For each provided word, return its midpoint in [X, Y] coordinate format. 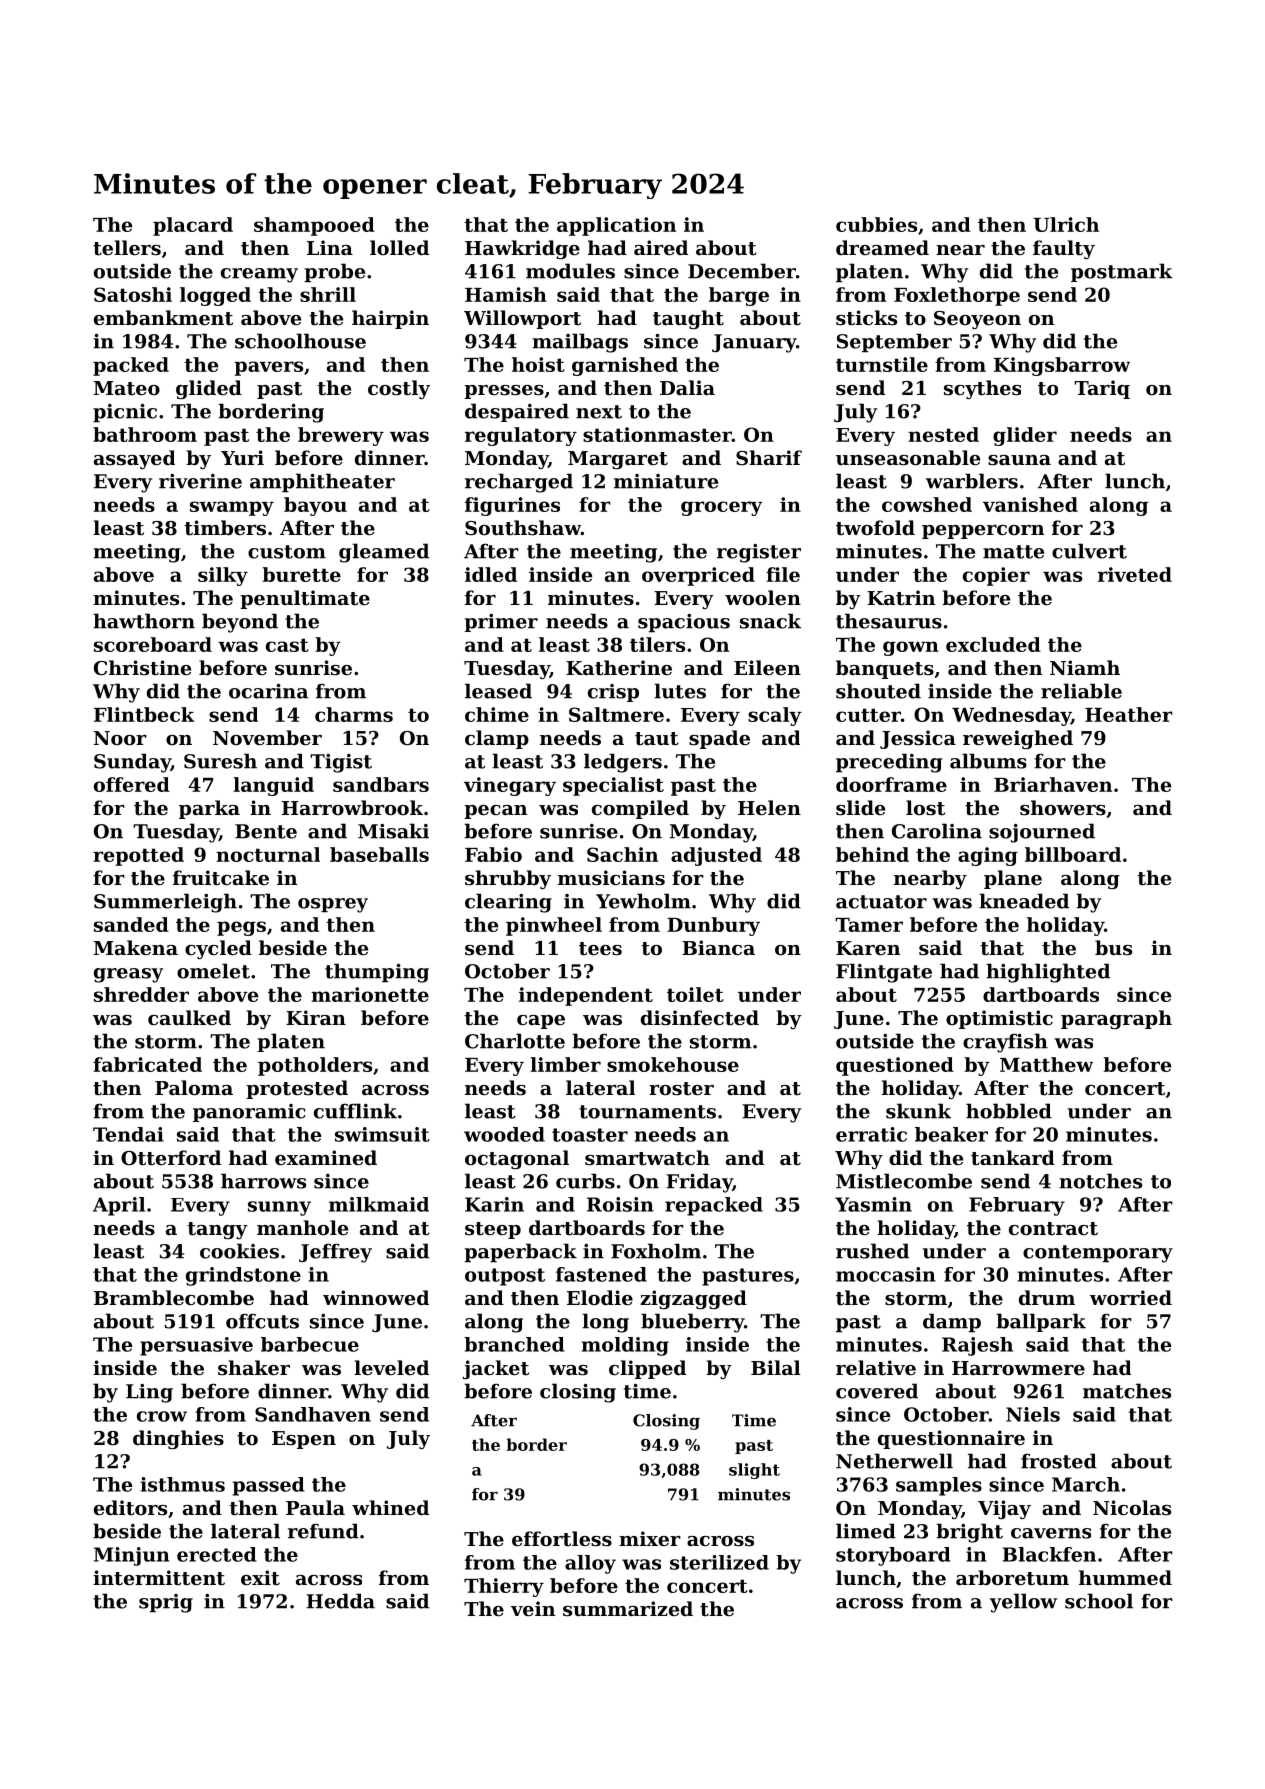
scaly [775, 716]
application [616, 226]
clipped [647, 1369]
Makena [136, 947]
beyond [240, 623]
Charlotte [515, 1041]
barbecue [310, 1344]
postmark [1122, 272]
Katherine [619, 667]
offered [132, 784]
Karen [868, 948]
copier [996, 576]
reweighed [1018, 739]
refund [323, 1531]
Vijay [1004, 1509]
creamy [259, 275]
